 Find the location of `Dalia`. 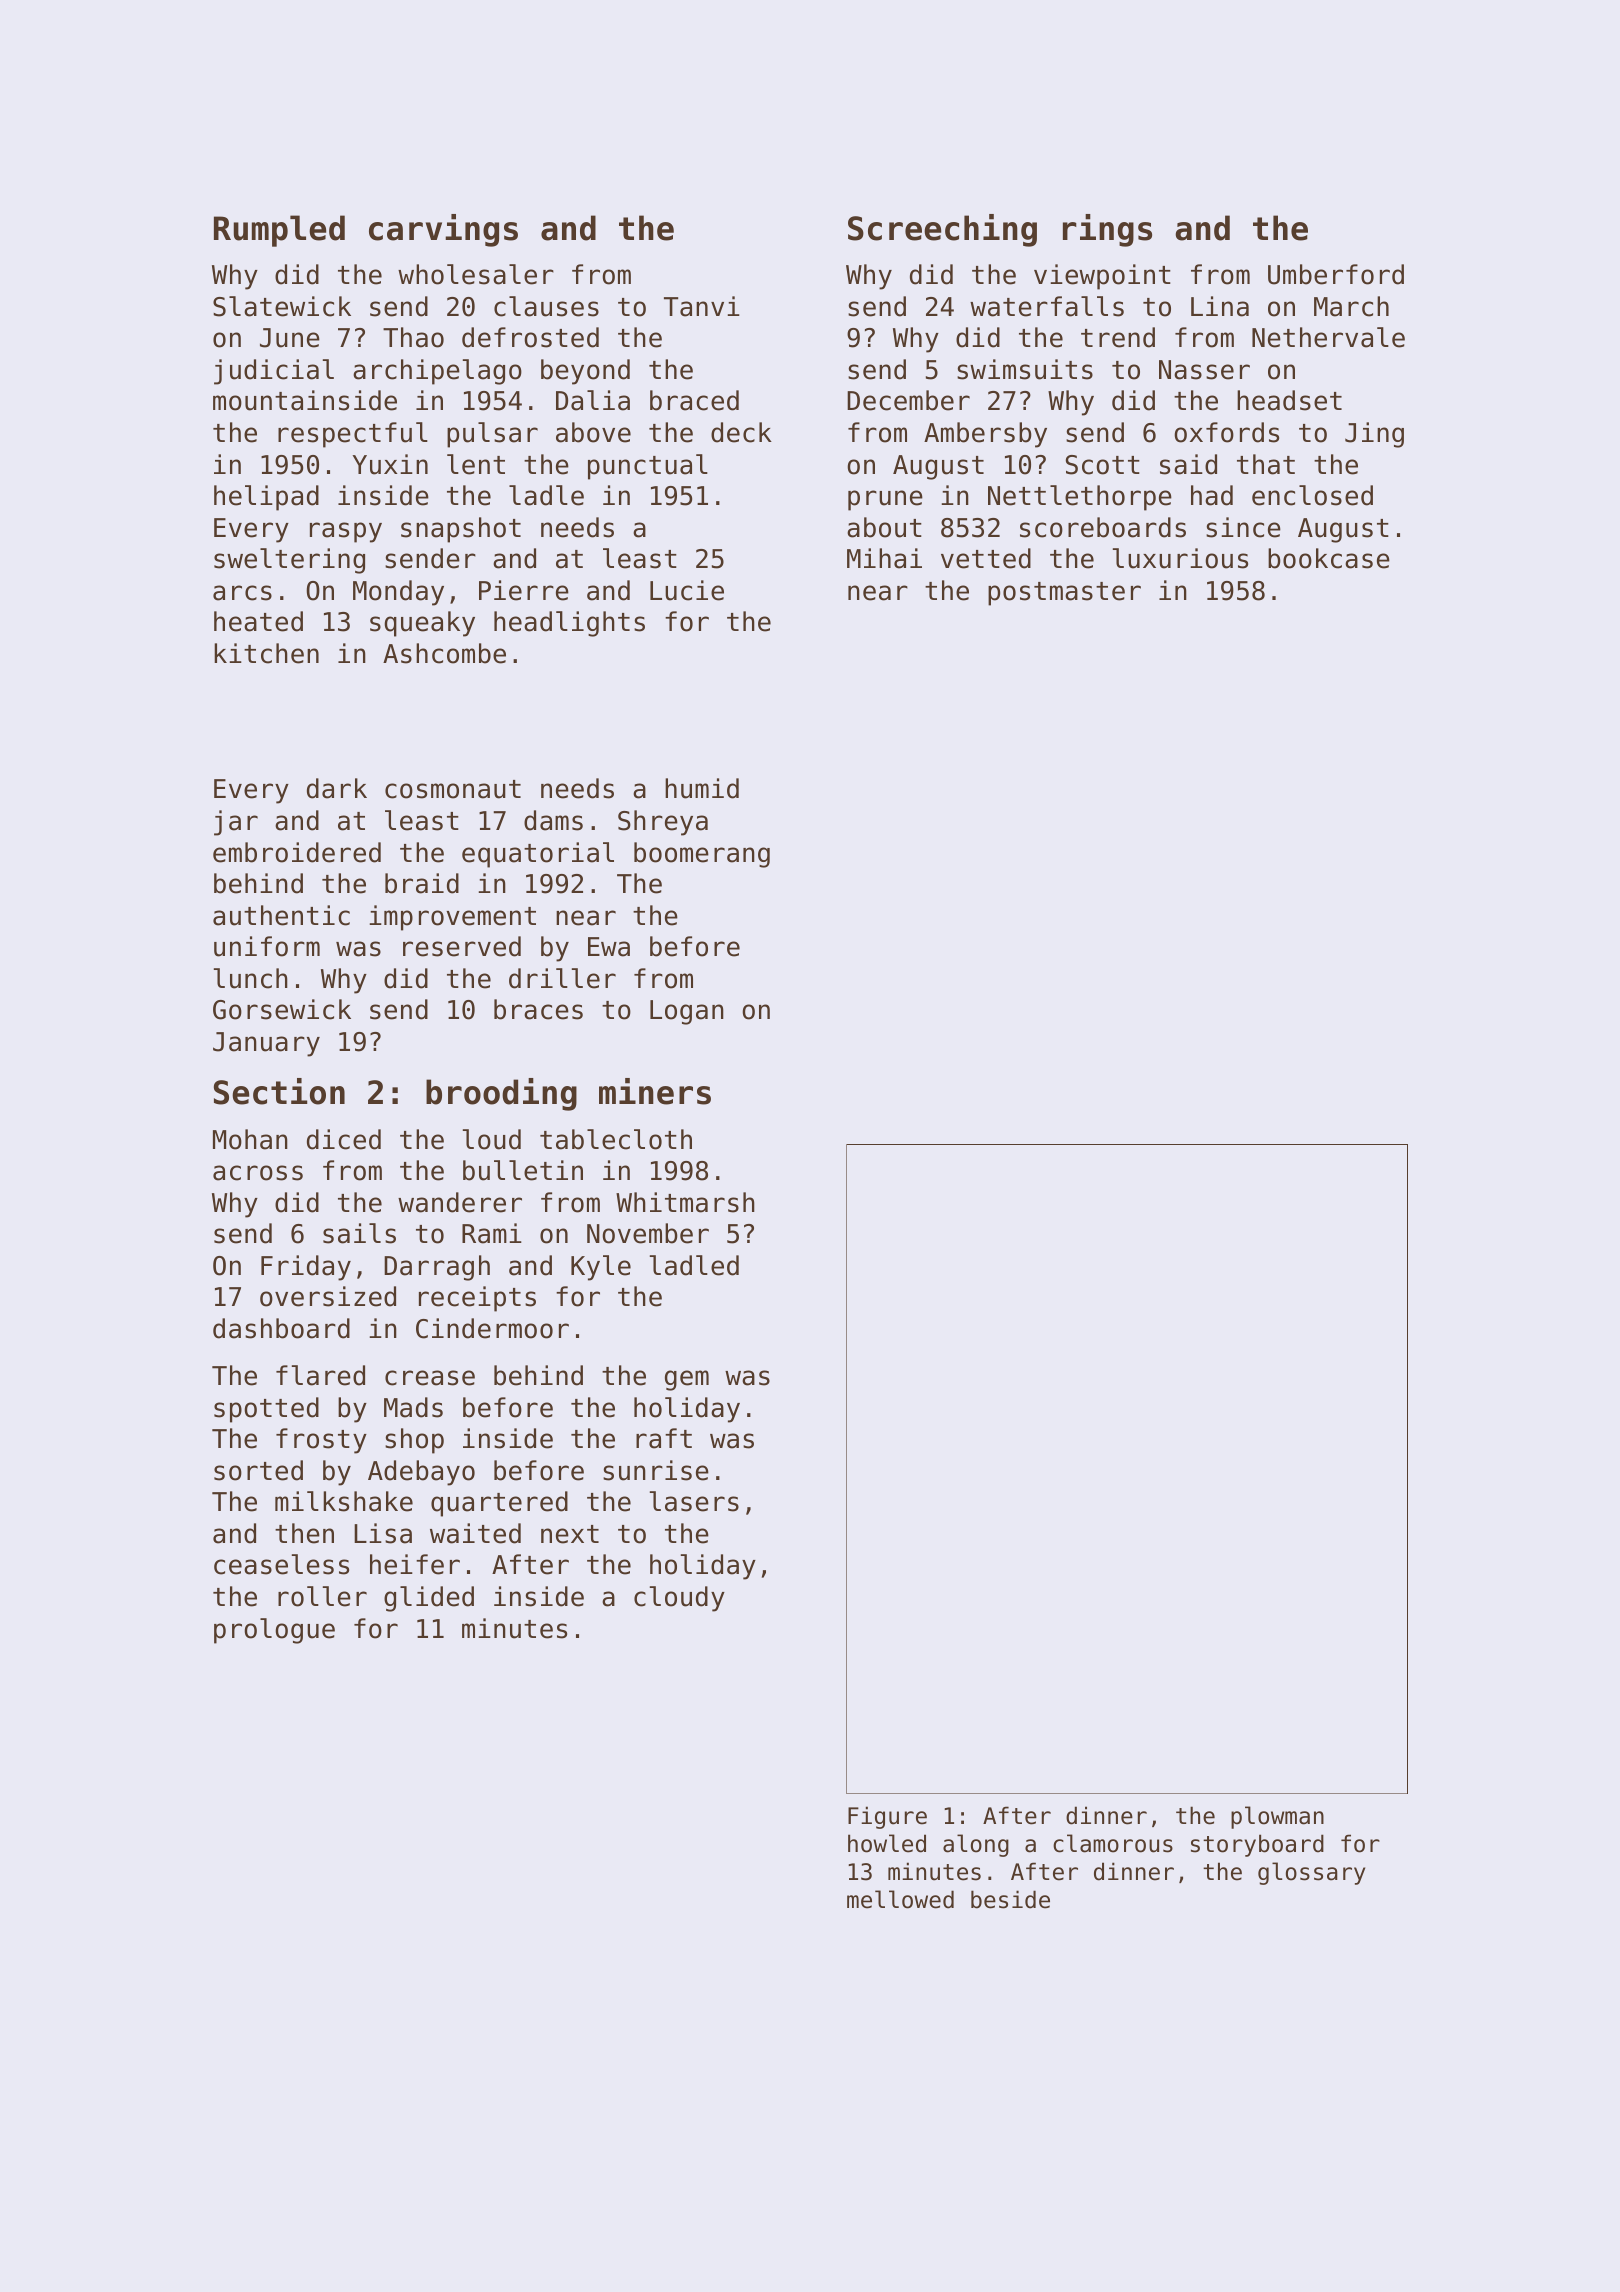

Dalia is located at coordinates (593, 400).
